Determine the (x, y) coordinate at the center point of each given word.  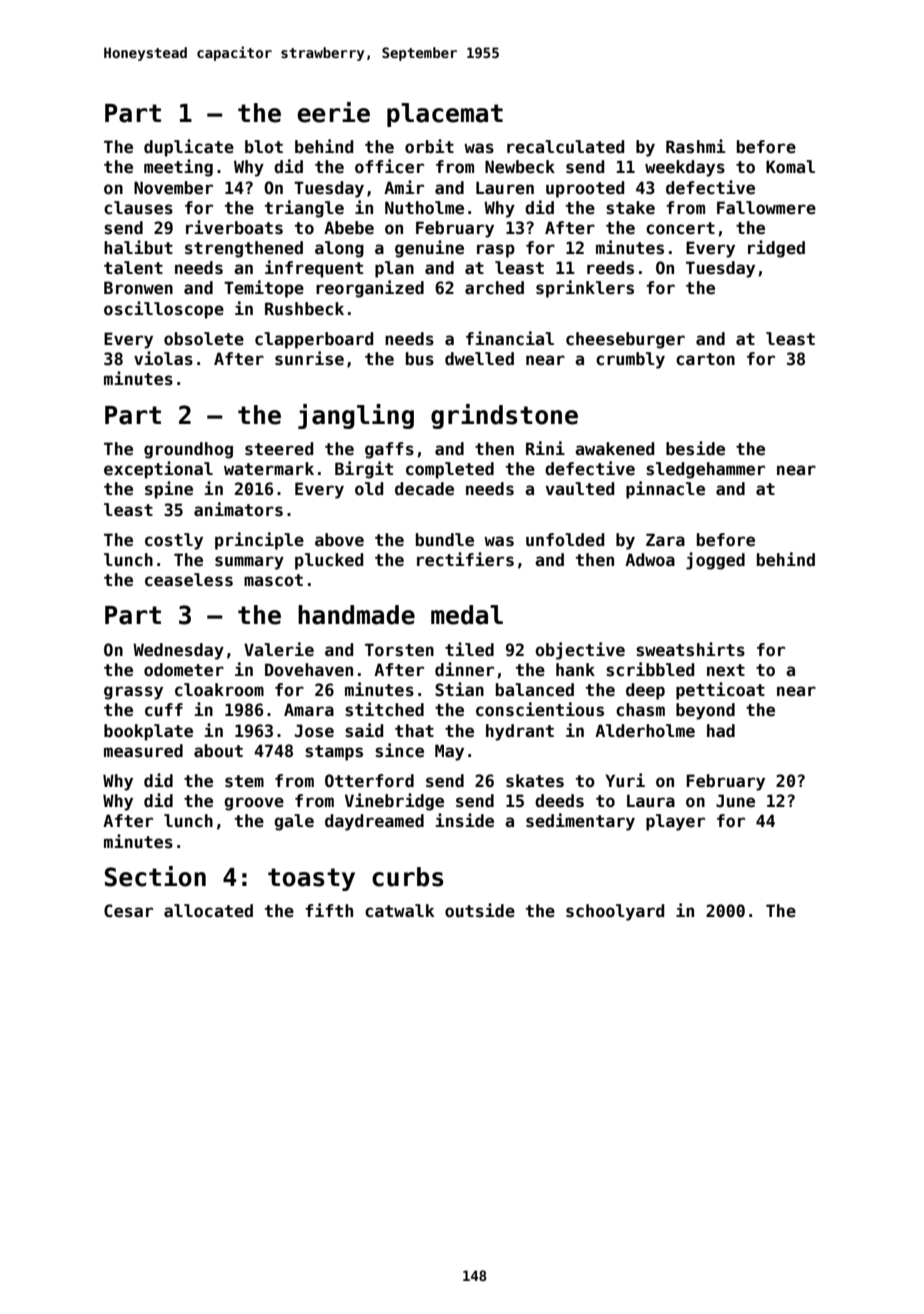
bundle (445, 540)
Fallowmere (766, 208)
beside (695, 448)
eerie (333, 112)
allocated (208, 911)
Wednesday (178, 651)
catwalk (399, 911)
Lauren (505, 188)
